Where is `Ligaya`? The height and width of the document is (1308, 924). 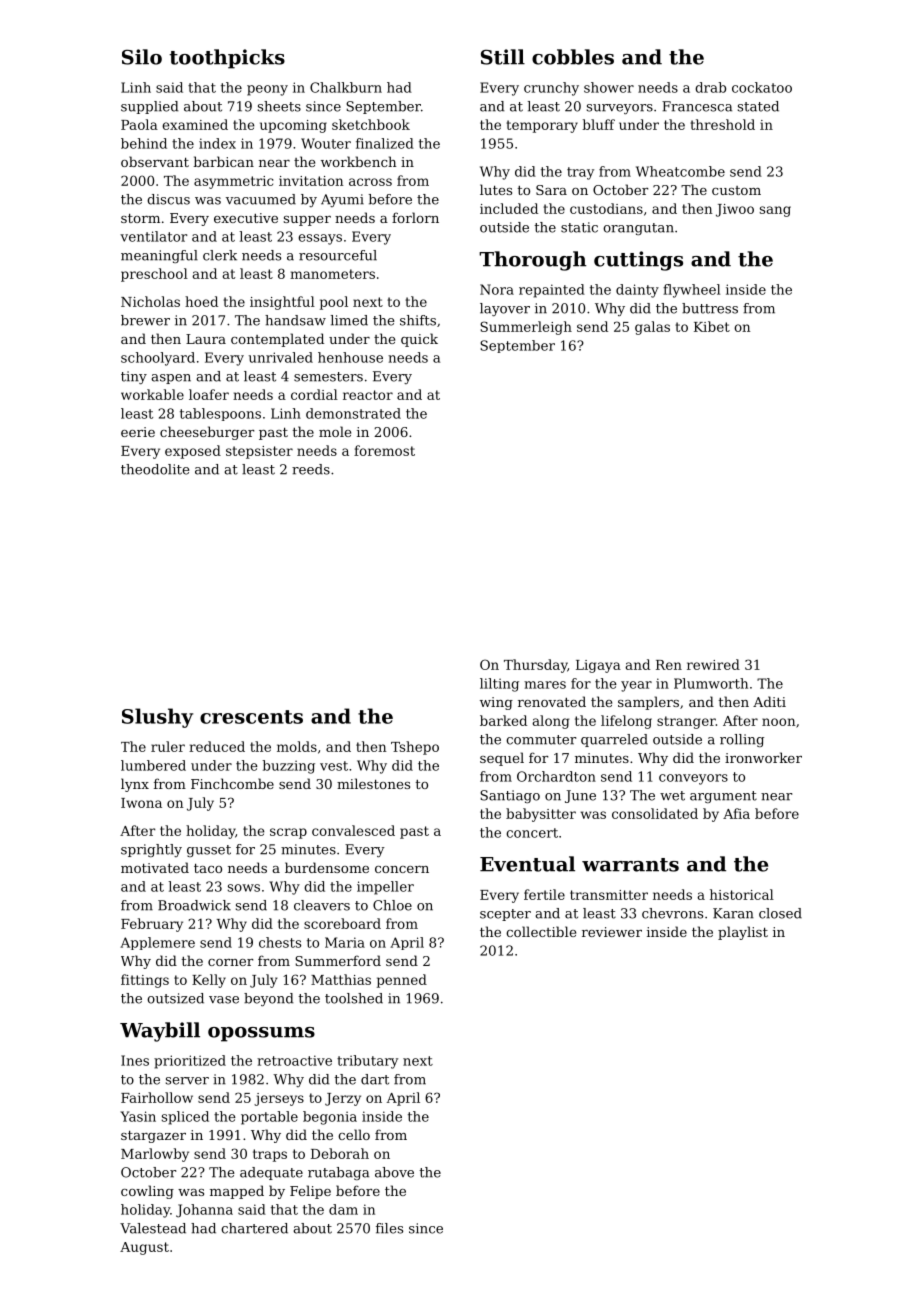 Ligaya is located at coordinates (598, 666).
